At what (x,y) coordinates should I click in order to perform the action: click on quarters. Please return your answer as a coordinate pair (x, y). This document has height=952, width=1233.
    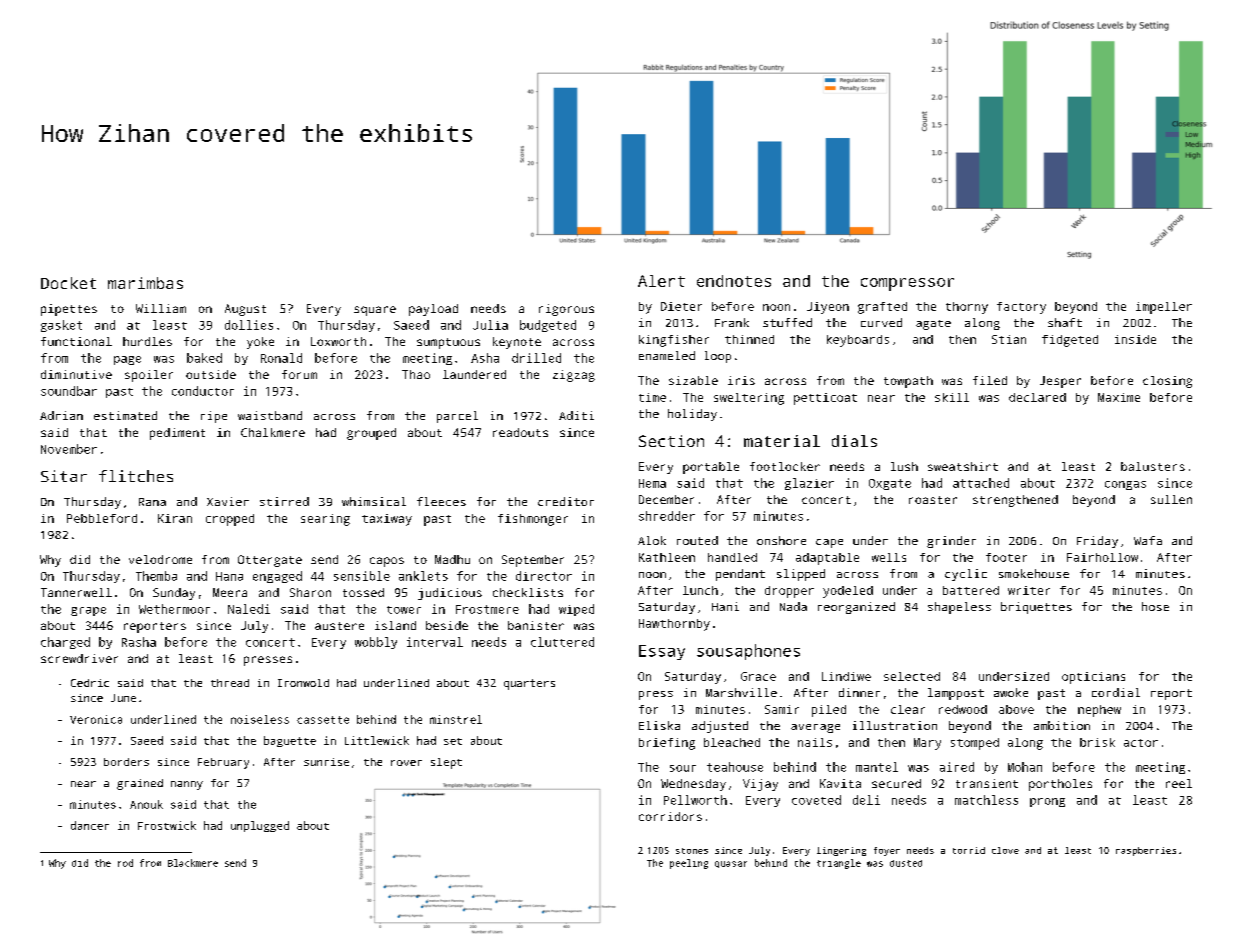
    Looking at the image, I should click on (529, 684).
